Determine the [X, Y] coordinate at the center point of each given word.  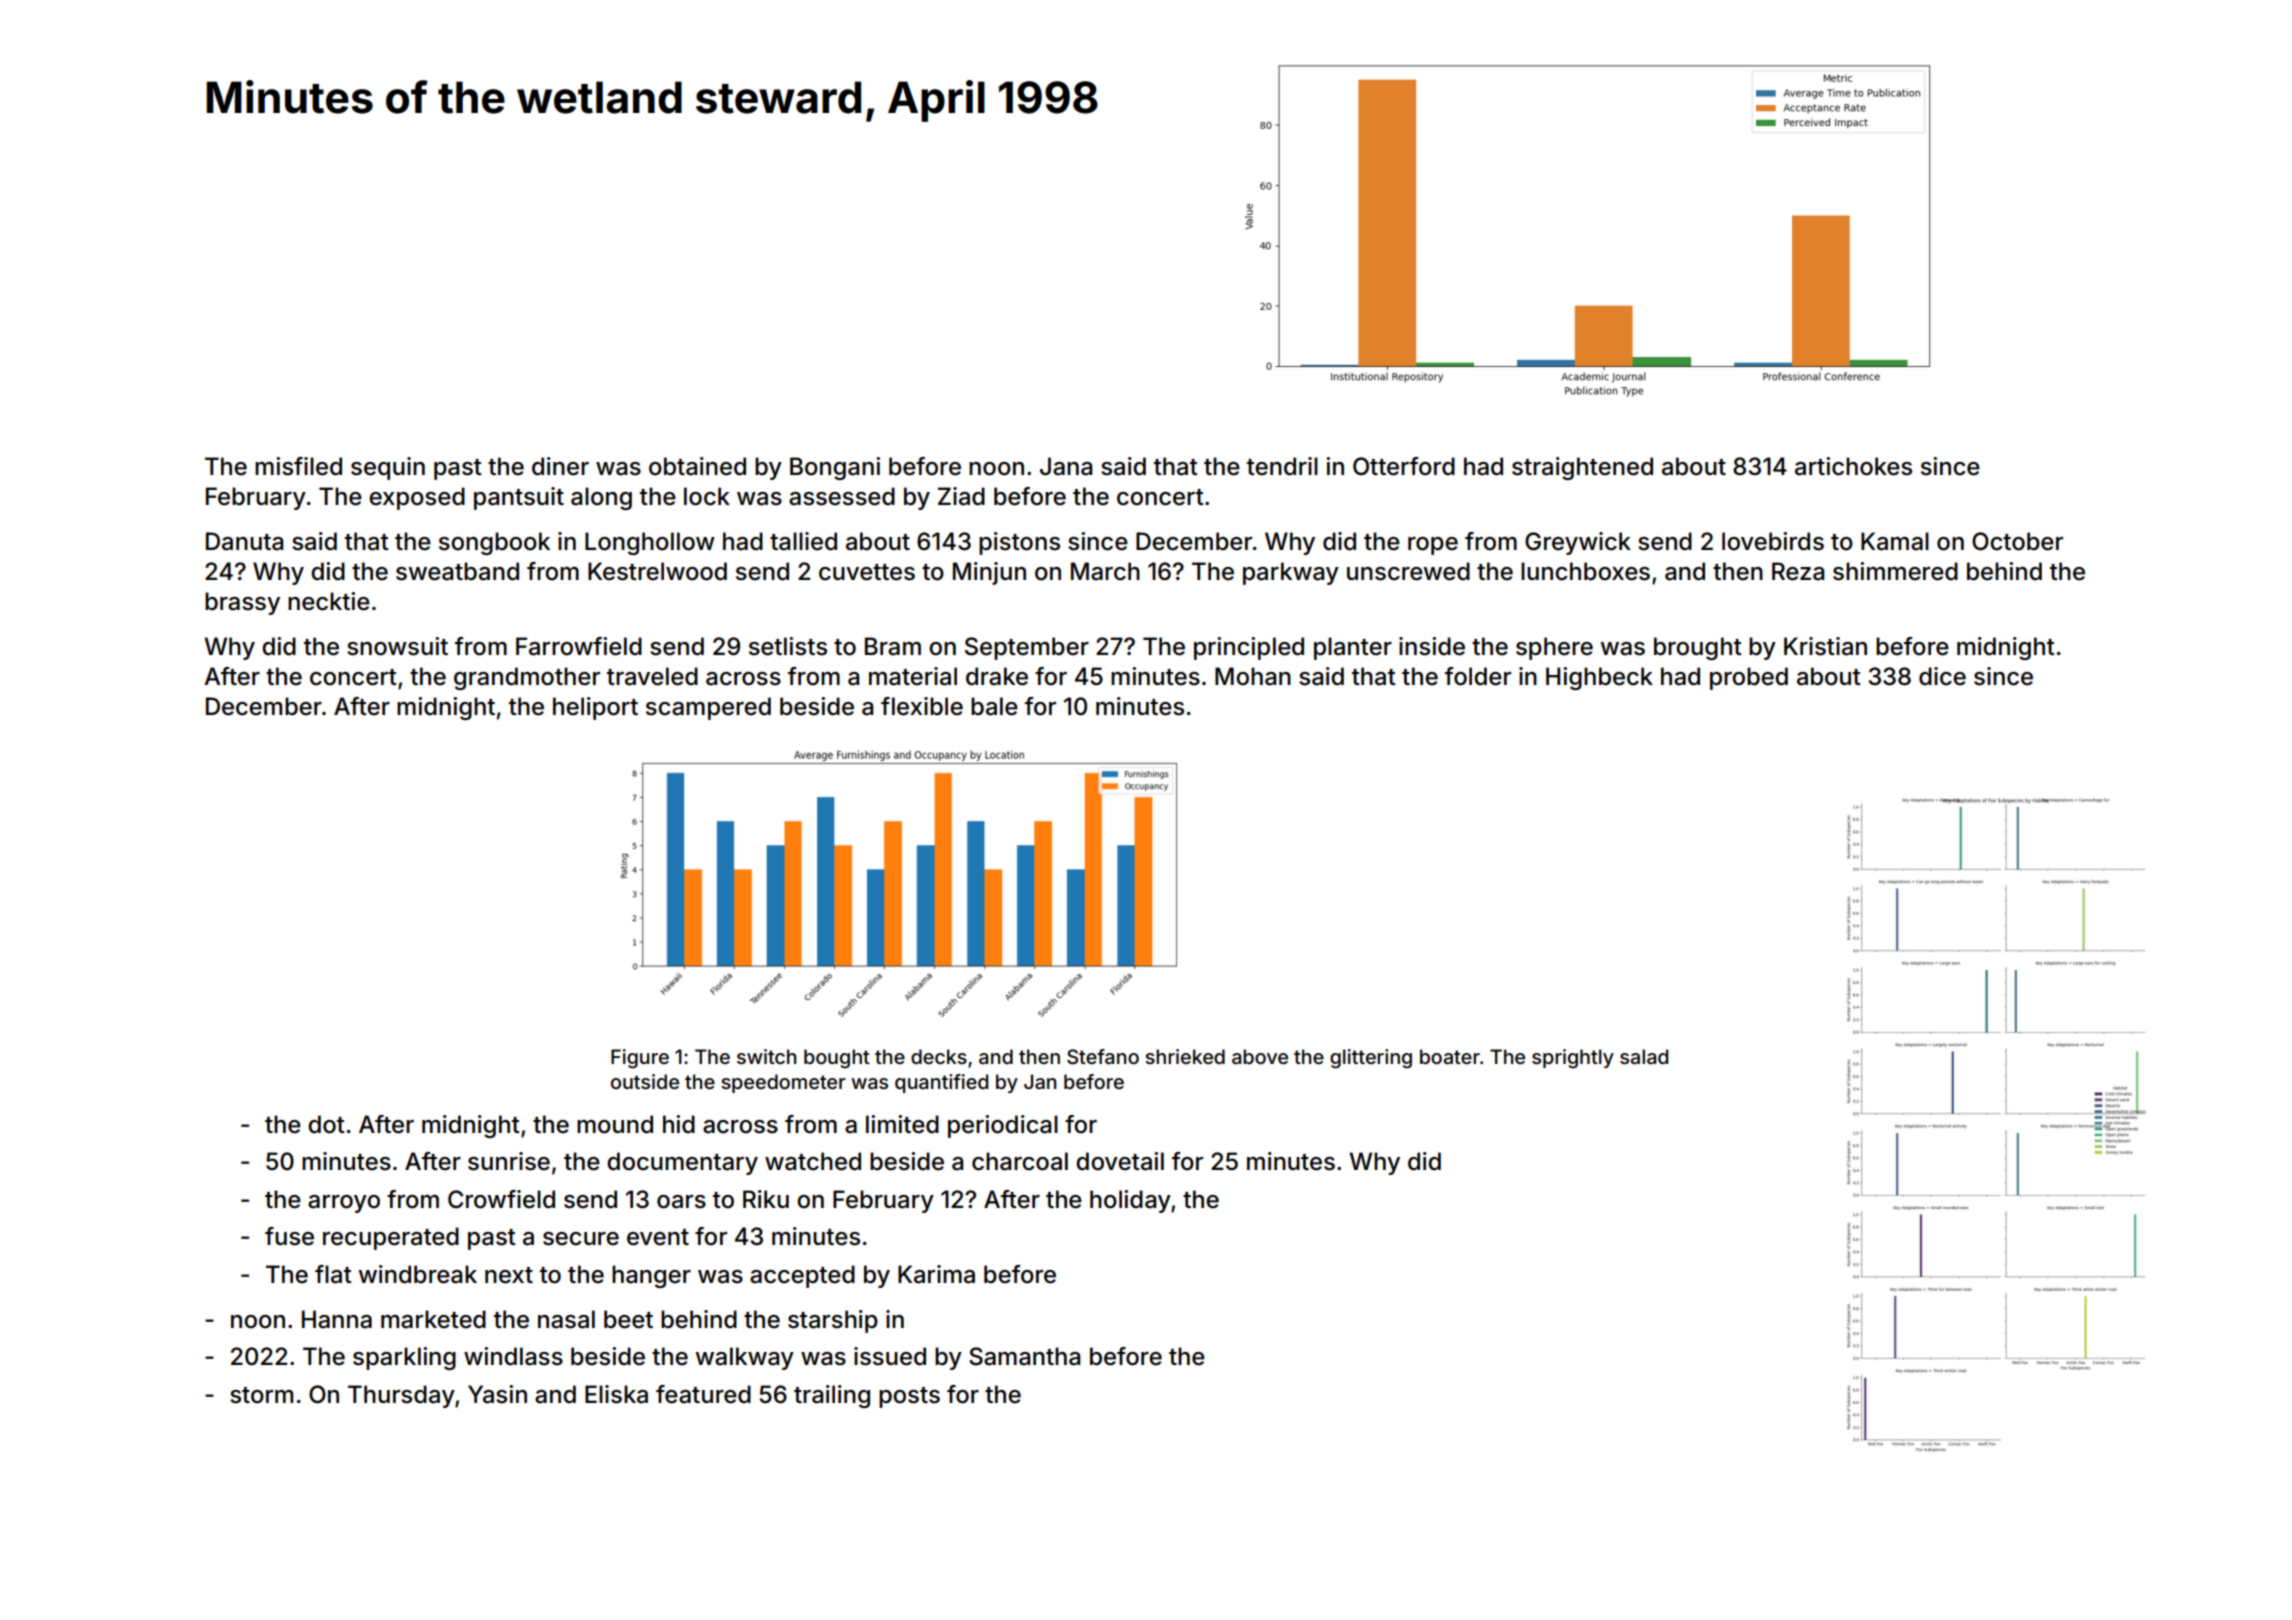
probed [1749, 678]
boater [1450, 1056]
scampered [708, 708]
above [1260, 1056]
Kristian [1825, 646]
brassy [242, 603]
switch [766, 1056]
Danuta [244, 541]
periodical [1003, 1126]
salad [1644, 1056]
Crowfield [501, 1199]
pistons [1019, 543]
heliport [595, 708]
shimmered [1895, 571]
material [913, 676]
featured [703, 1394]
